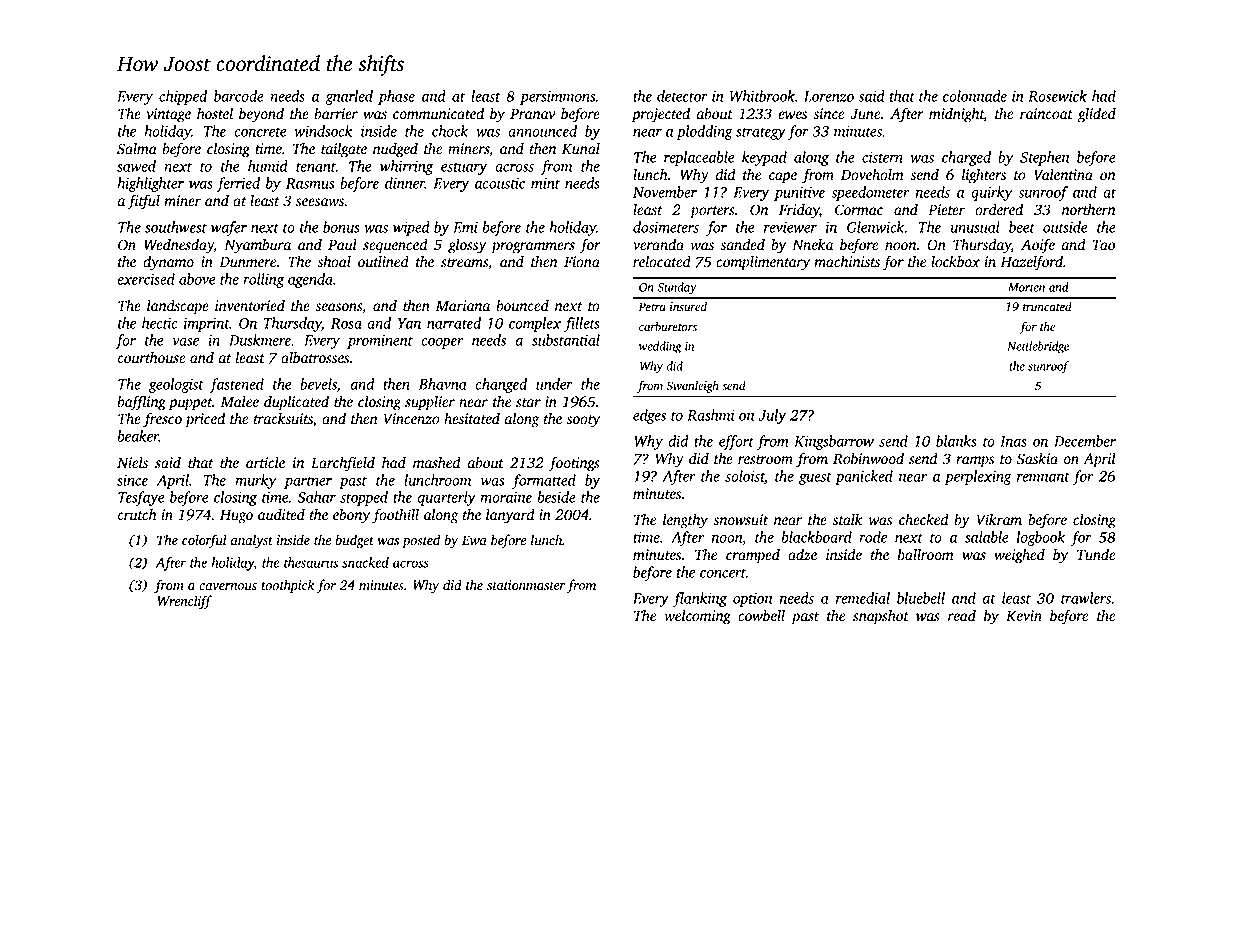  What do you see at coordinates (772, 416) in the page?
I see `July` at bounding box center [772, 416].
